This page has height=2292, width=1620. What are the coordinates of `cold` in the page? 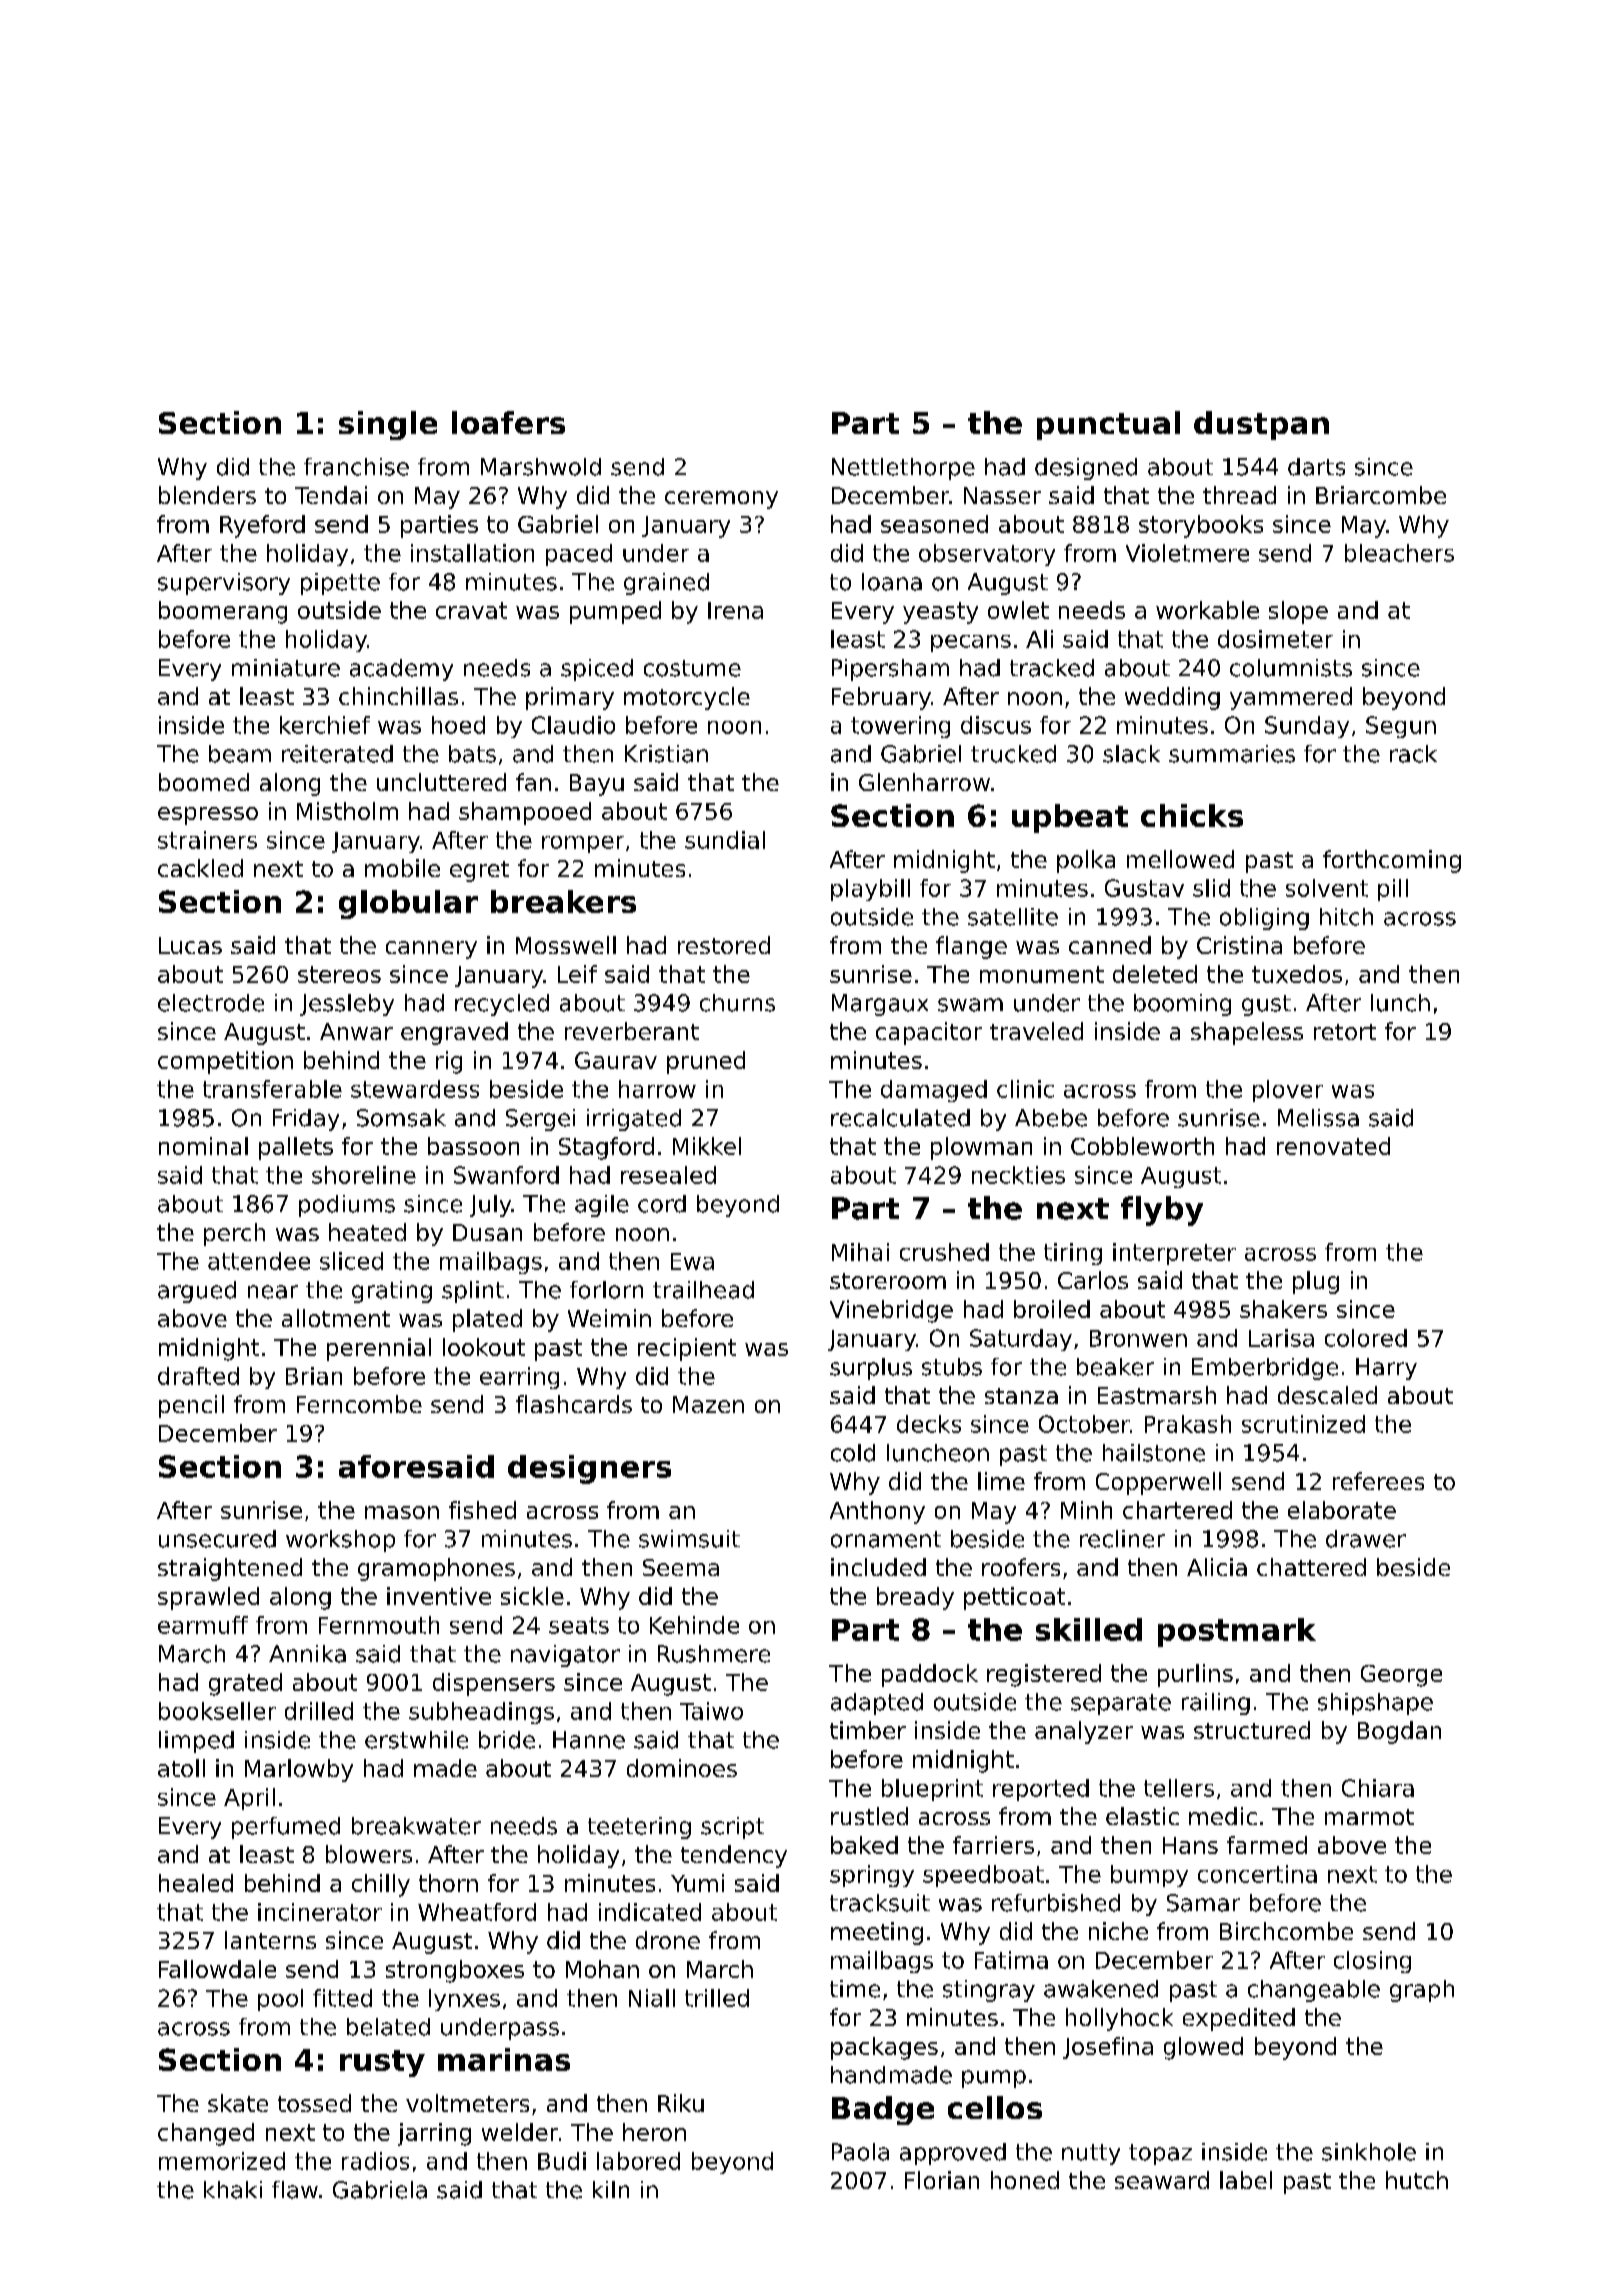 It's located at (853, 1453).
